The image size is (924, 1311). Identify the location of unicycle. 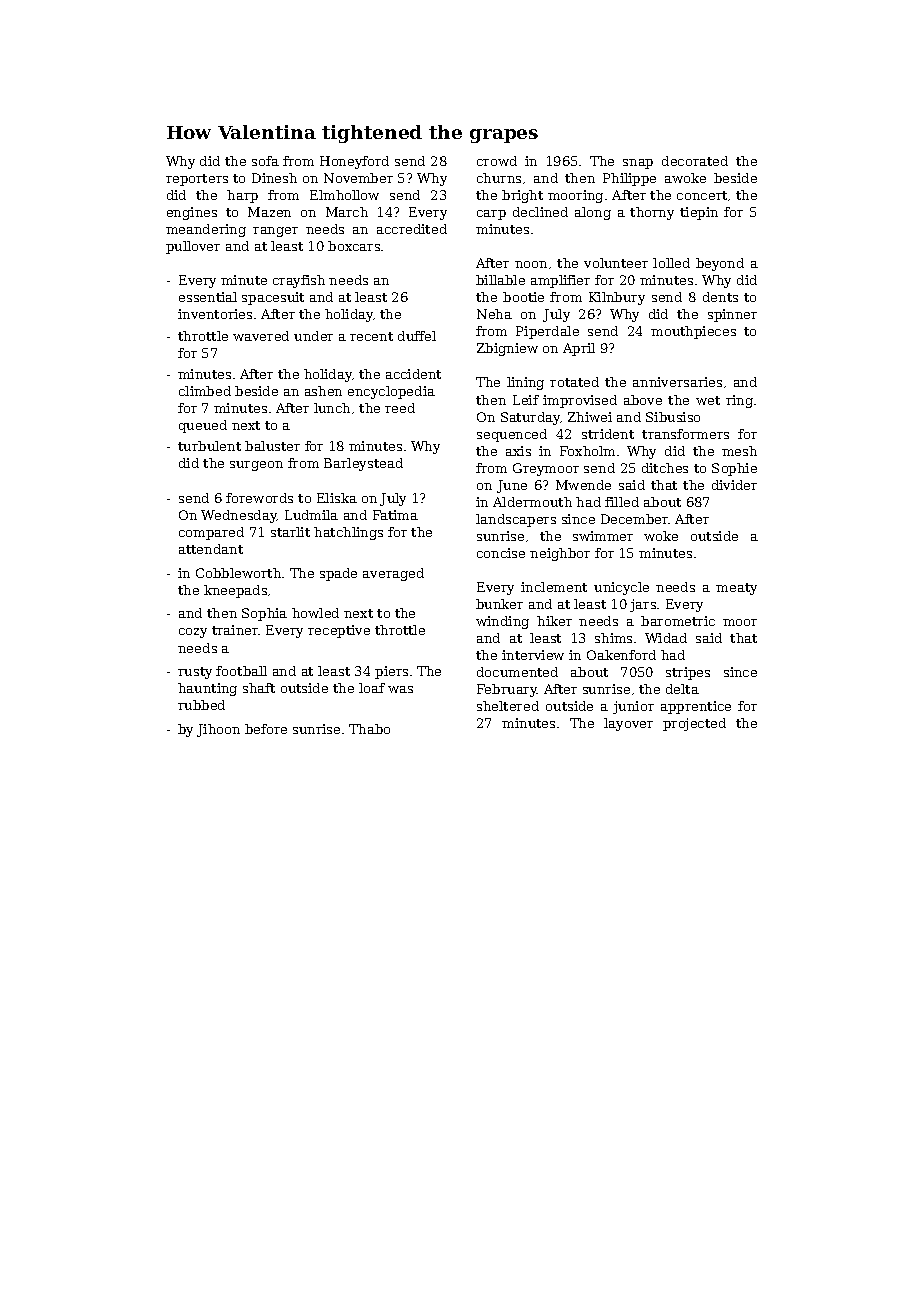
(621, 588).
